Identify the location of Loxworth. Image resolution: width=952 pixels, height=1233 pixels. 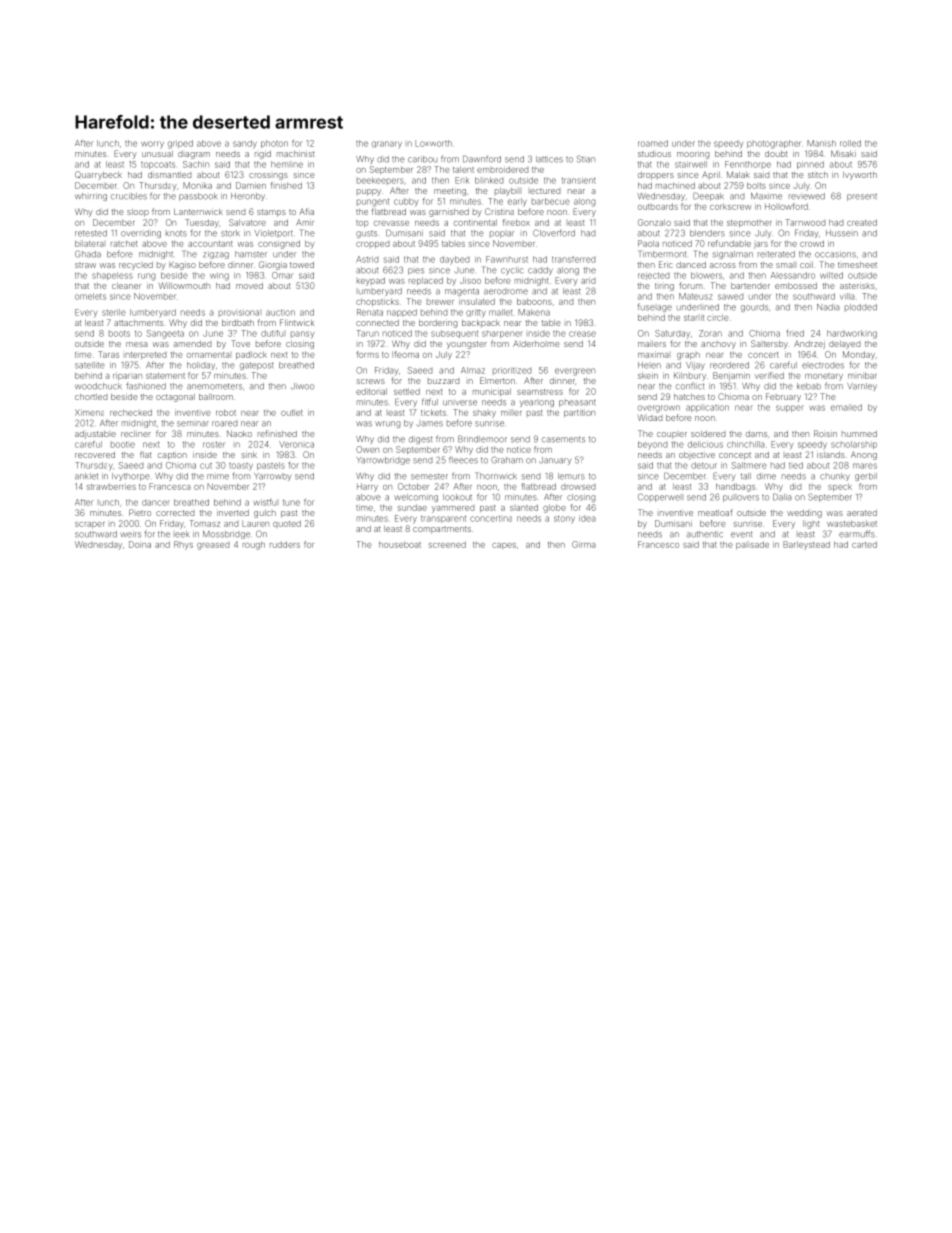
(433, 143).
